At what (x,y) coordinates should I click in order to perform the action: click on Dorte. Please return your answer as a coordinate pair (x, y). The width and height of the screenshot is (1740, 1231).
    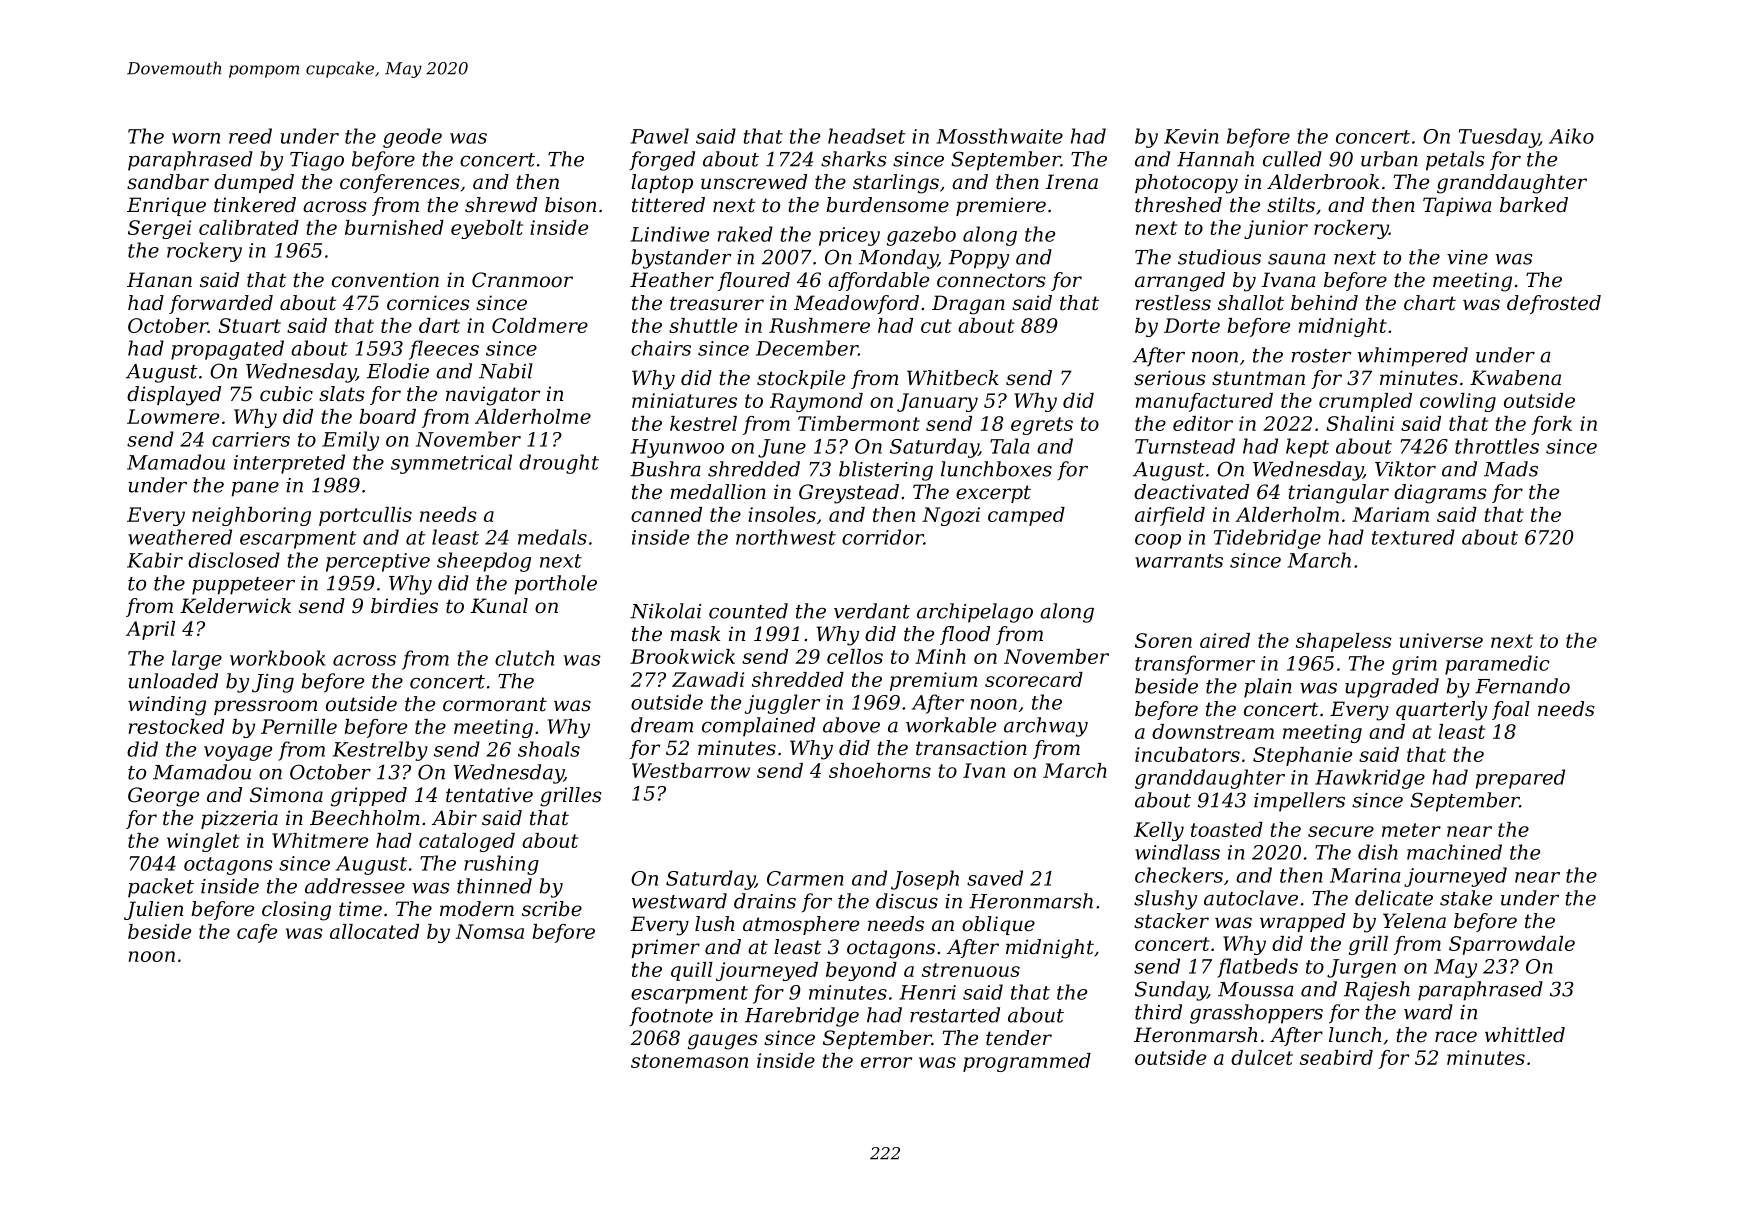
    Looking at the image, I should click on (1192, 325).
